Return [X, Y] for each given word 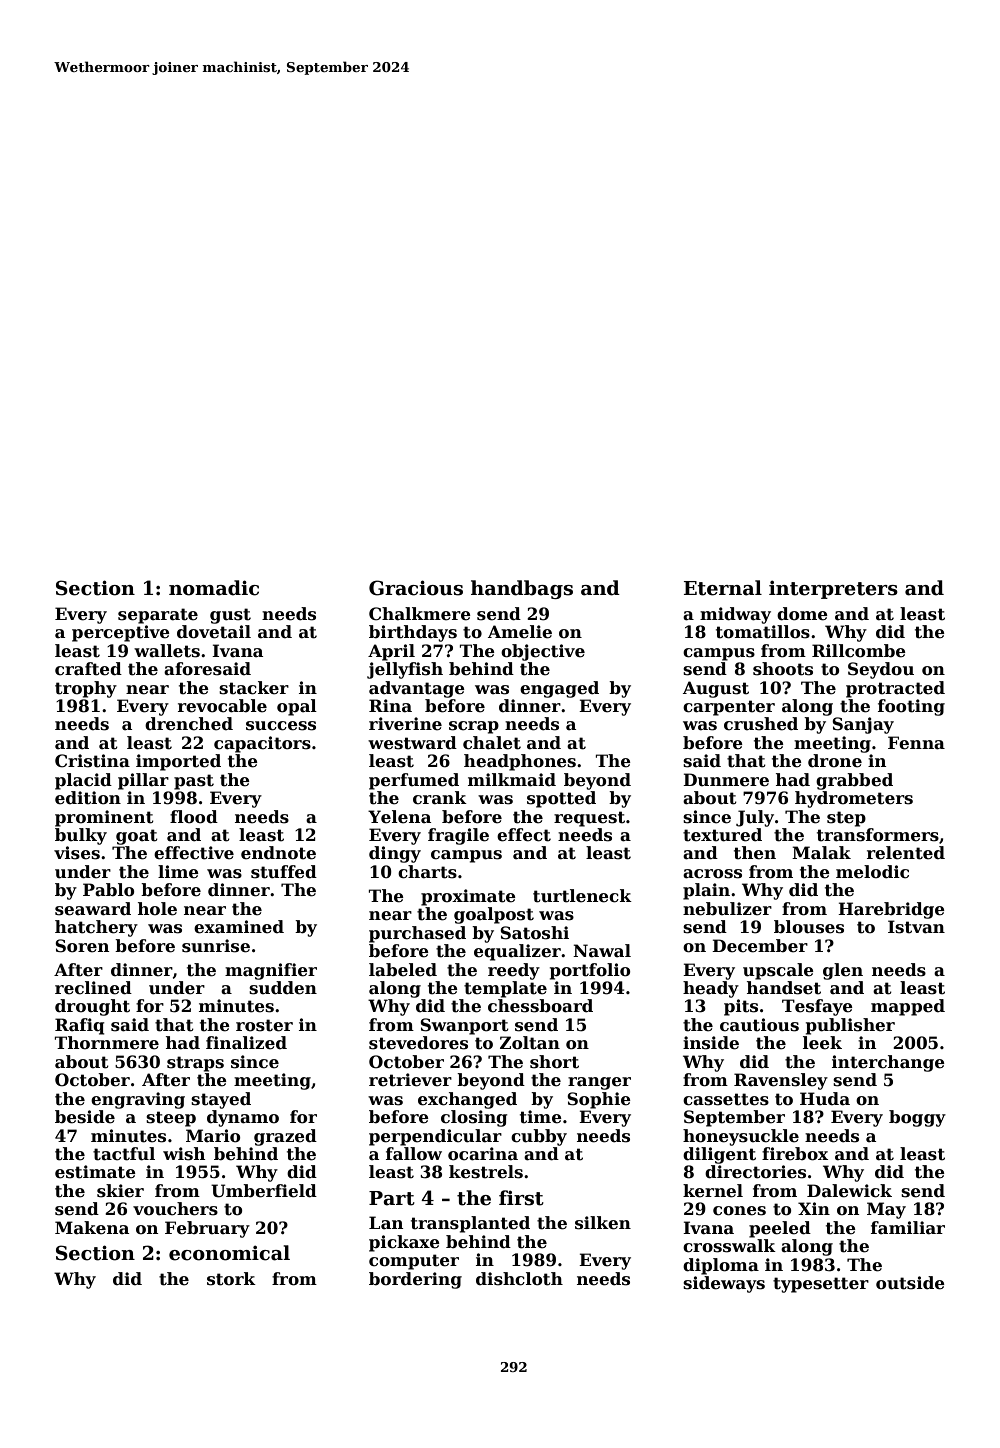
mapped [908, 1007]
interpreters [833, 589]
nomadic [214, 588]
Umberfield [264, 1191]
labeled [403, 970]
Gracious [416, 588]
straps [195, 1064]
